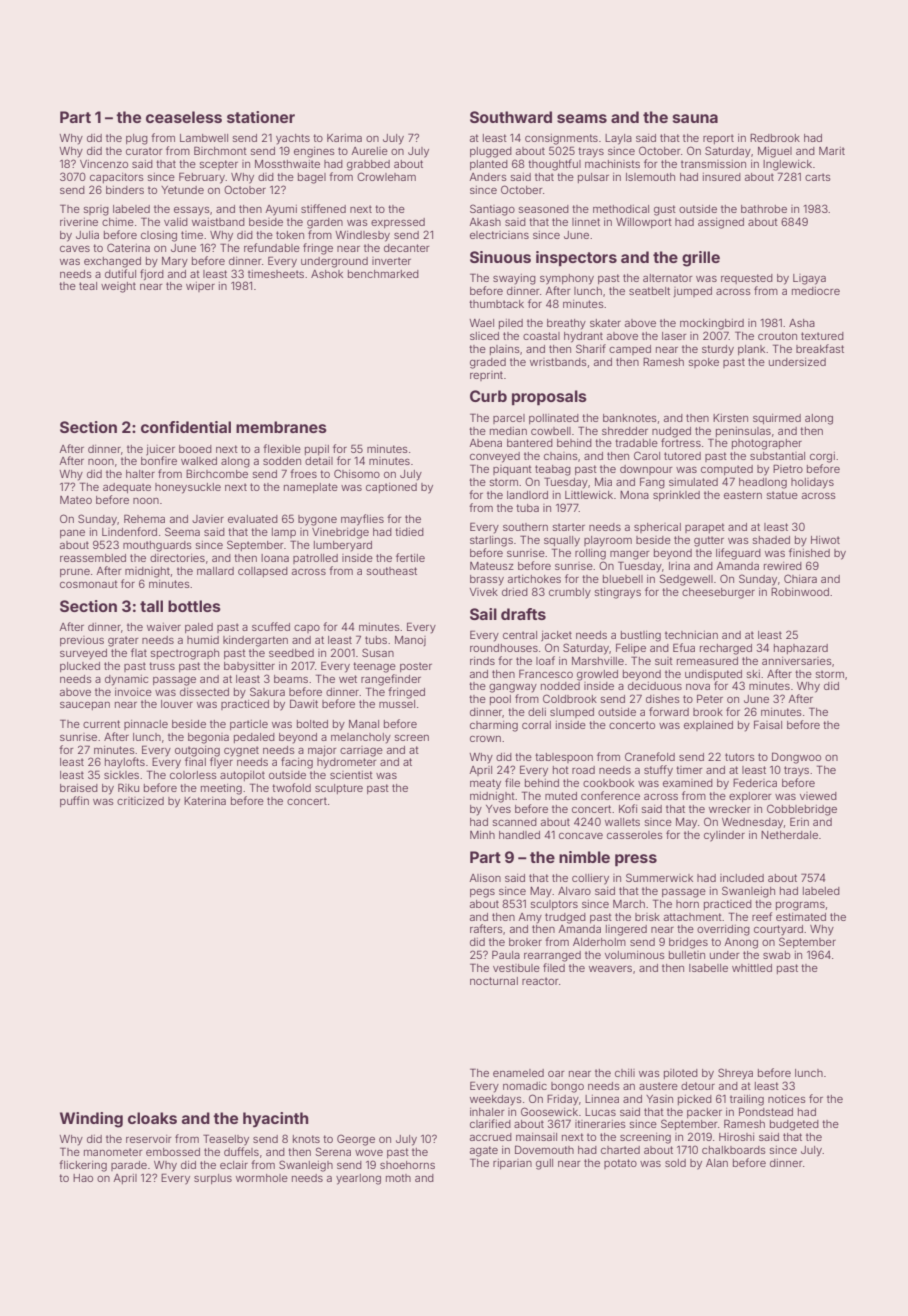  Describe the element at coordinates (636, 443) in the screenshot. I see `tradable` at that location.
